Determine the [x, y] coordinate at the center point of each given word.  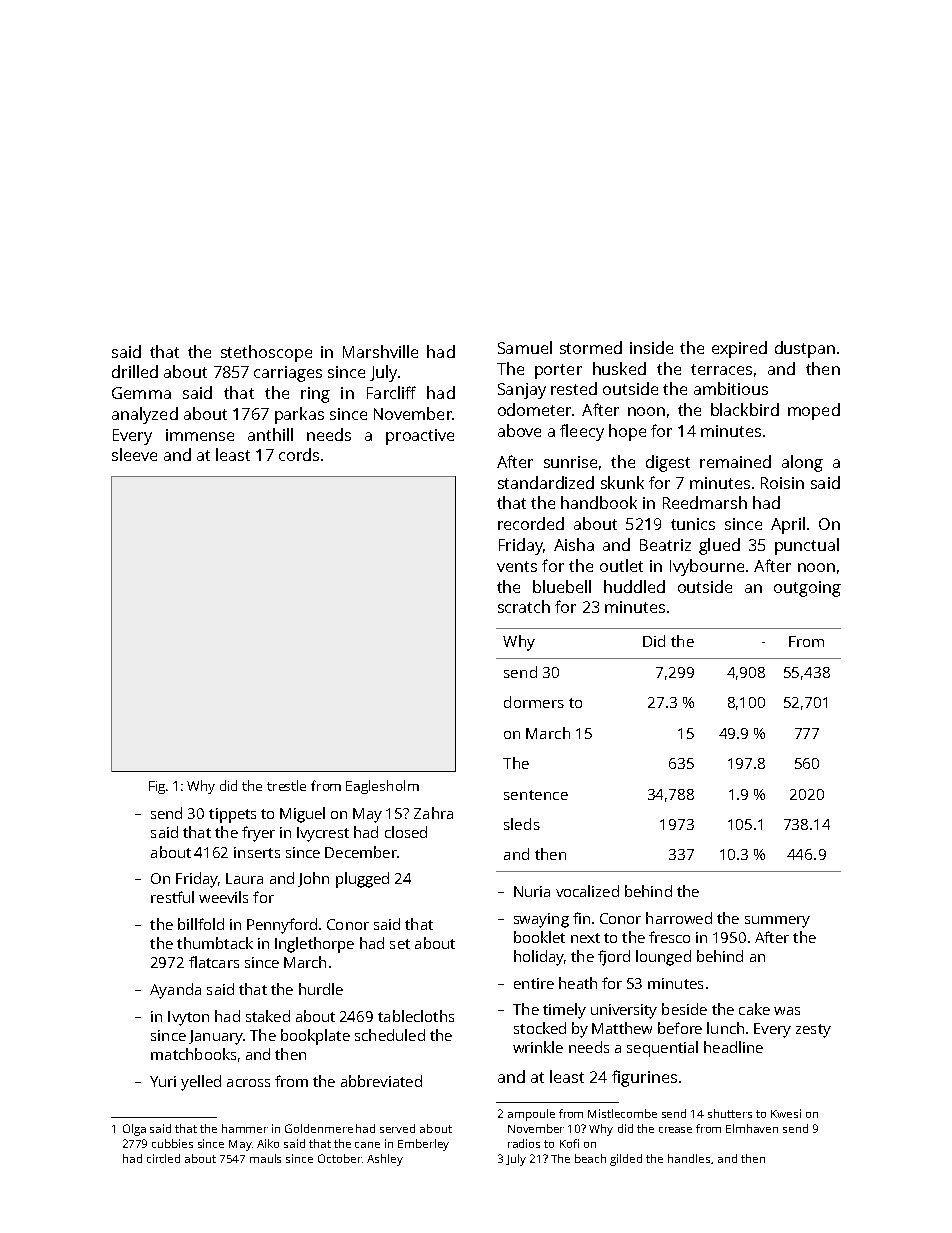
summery [777, 922]
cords [299, 454]
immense [200, 435]
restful [172, 897]
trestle [286, 785]
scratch [524, 606]
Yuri [163, 1081]
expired [739, 349]
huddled [634, 586]
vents [517, 566]
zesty [813, 1031]
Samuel [525, 347]
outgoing [807, 589]
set [400, 944]
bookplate [315, 1037]
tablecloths [416, 1016]
